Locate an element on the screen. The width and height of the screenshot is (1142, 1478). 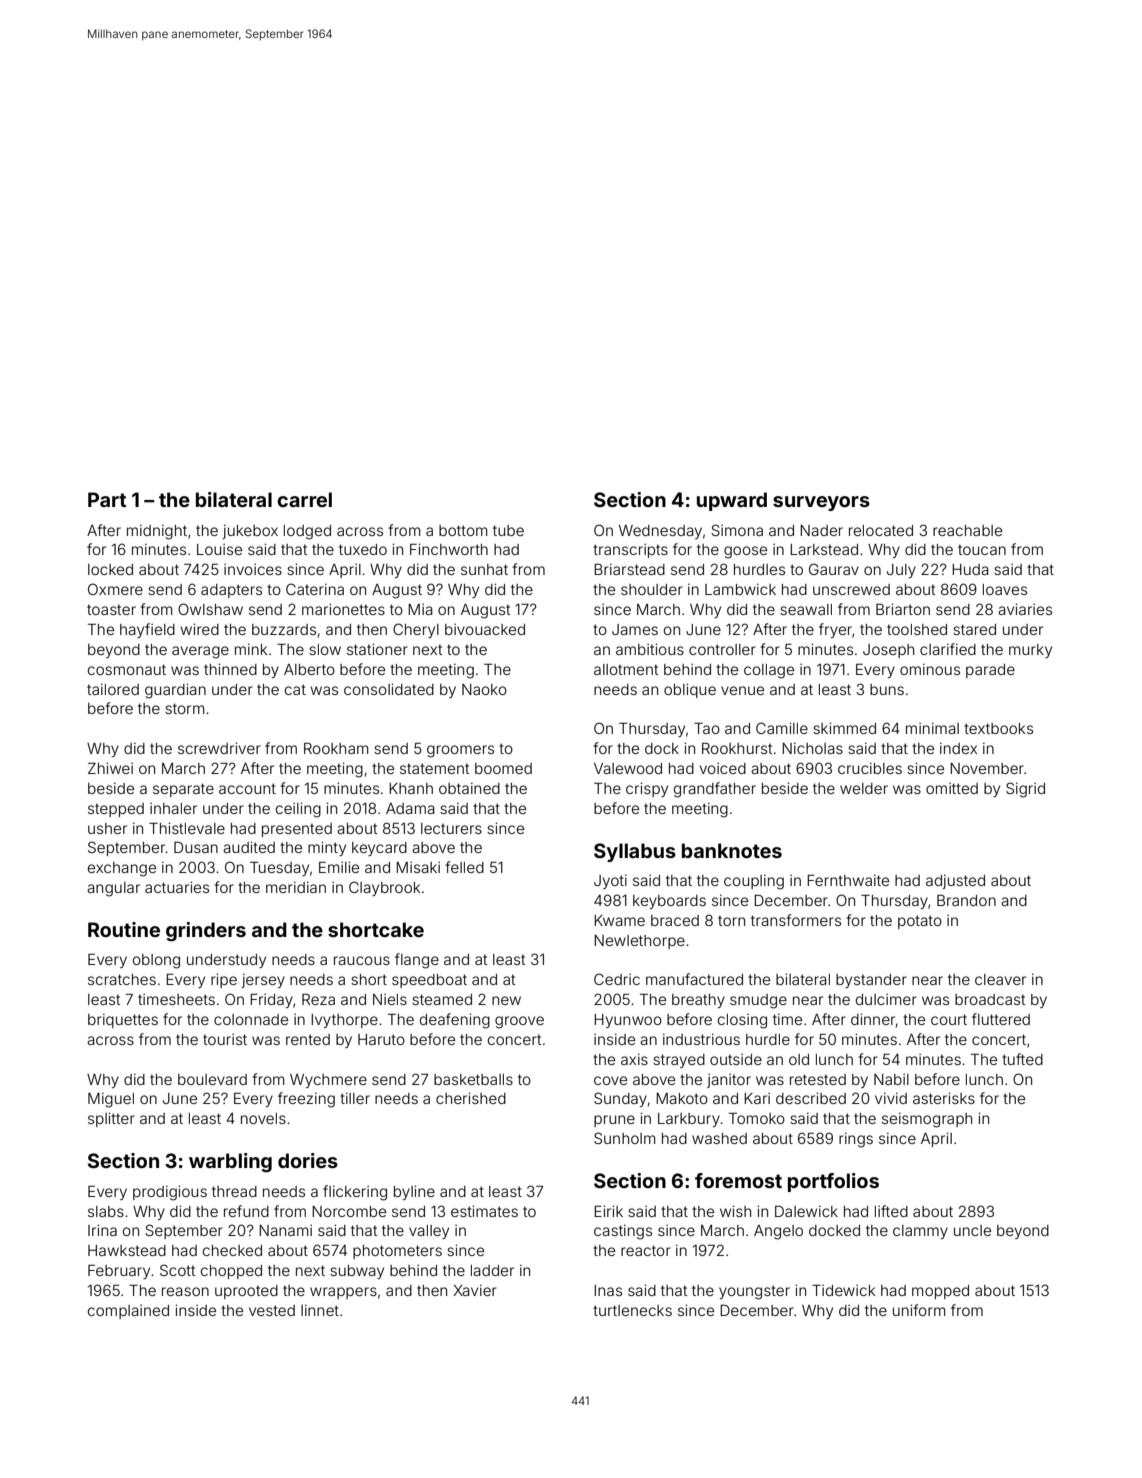
uniform is located at coordinates (919, 1310).
